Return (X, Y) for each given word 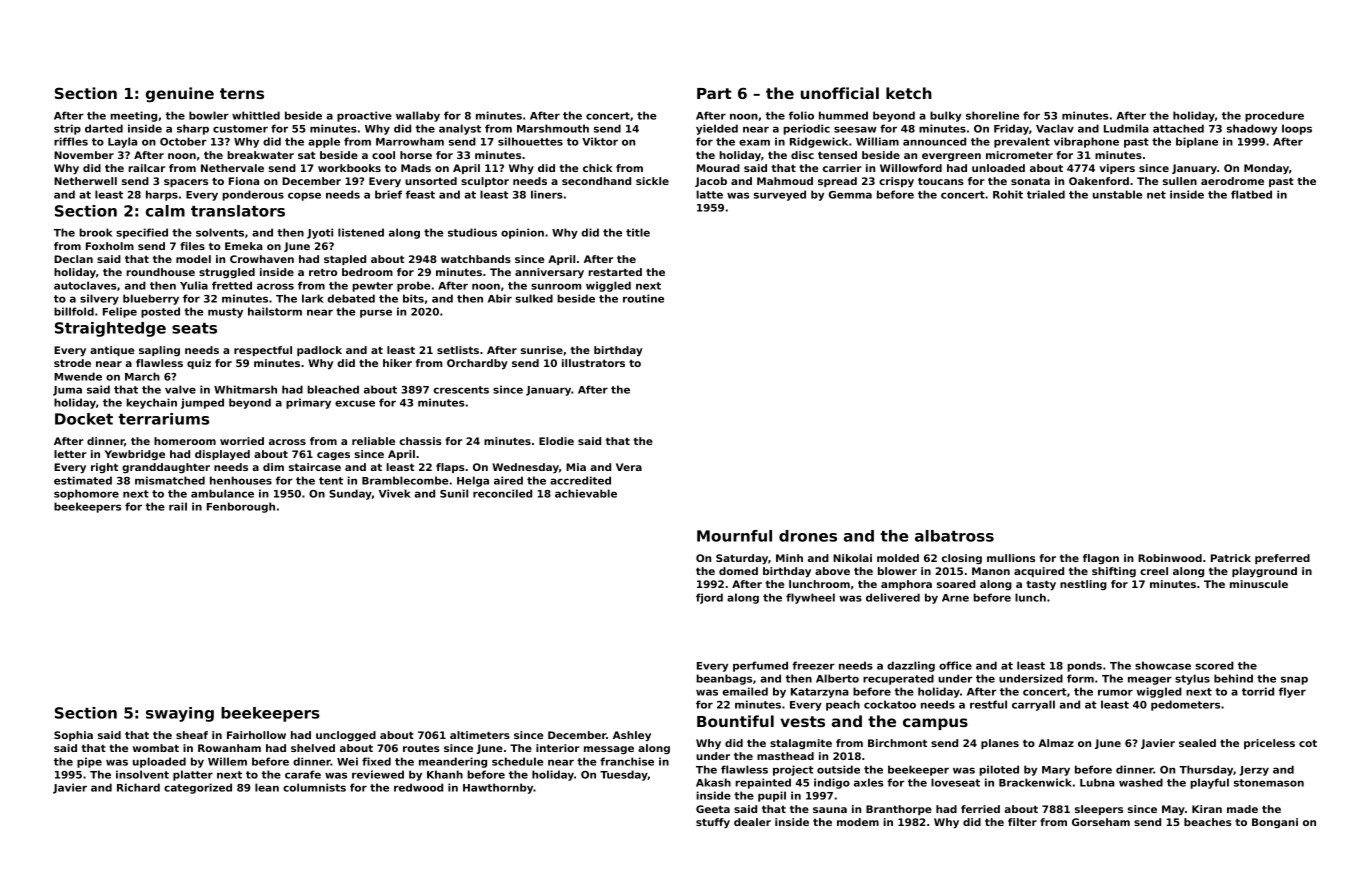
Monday (1266, 169)
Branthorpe (899, 810)
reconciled (502, 493)
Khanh (445, 774)
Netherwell (85, 181)
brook (95, 232)
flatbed (1251, 194)
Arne (955, 598)
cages (333, 456)
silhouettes (530, 141)
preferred (1282, 559)
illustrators (593, 363)
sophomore (86, 494)
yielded (717, 129)
